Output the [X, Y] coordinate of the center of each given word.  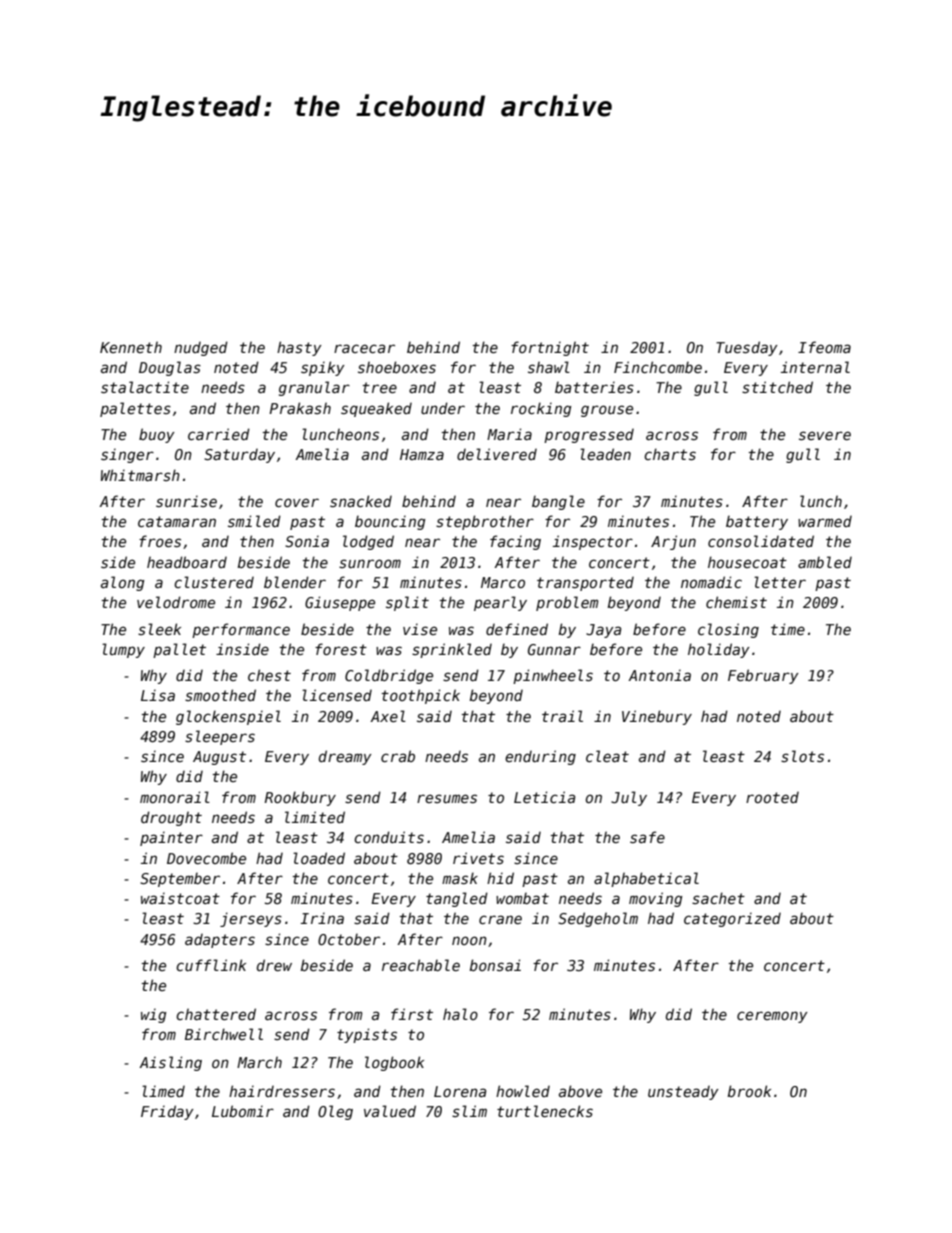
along [122, 583]
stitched [777, 387]
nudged [201, 348]
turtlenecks [545, 1111]
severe [825, 435]
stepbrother [485, 522]
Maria [509, 434]
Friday [167, 1112]
